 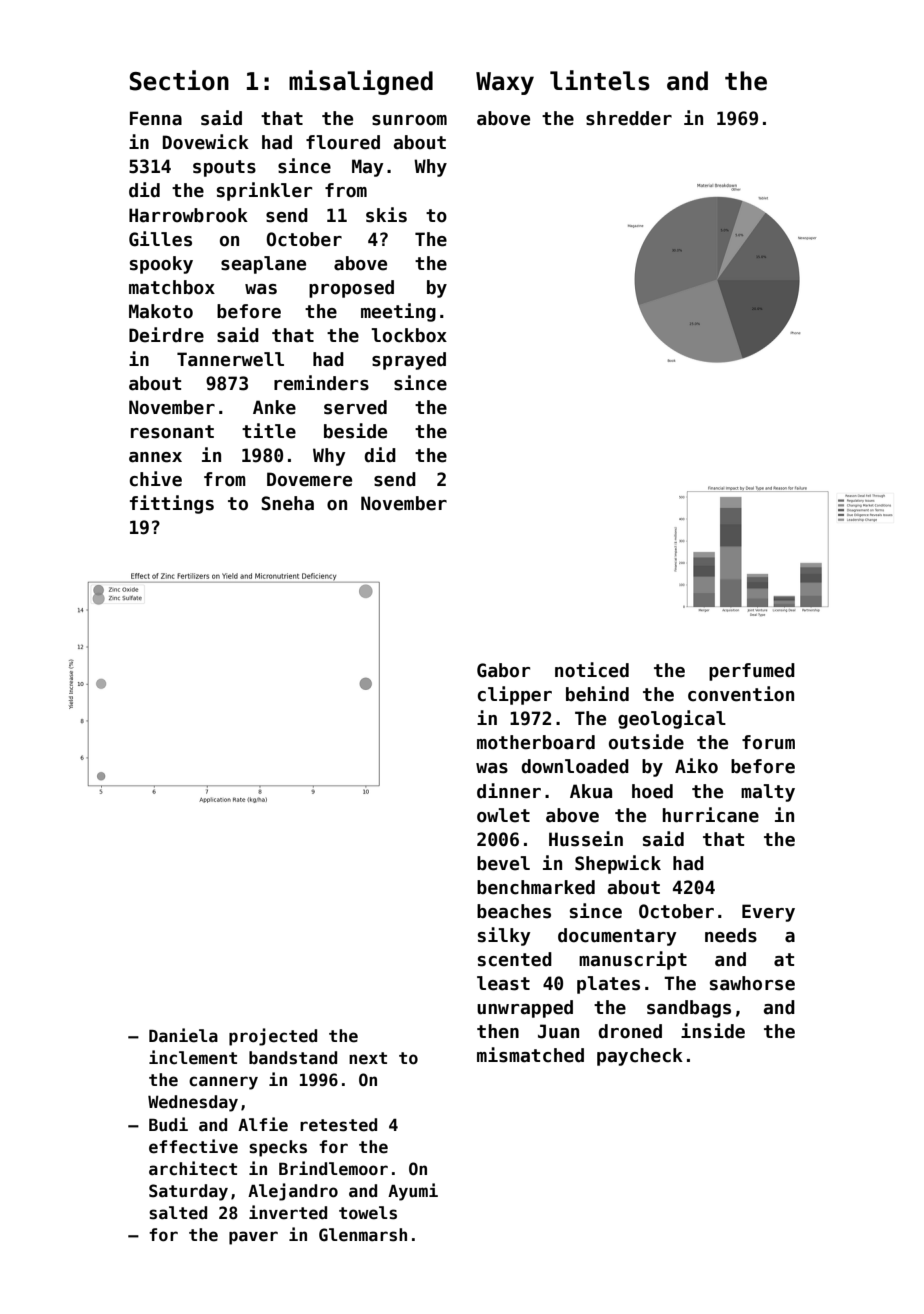 I want to click on silky, so click(x=504, y=936).
